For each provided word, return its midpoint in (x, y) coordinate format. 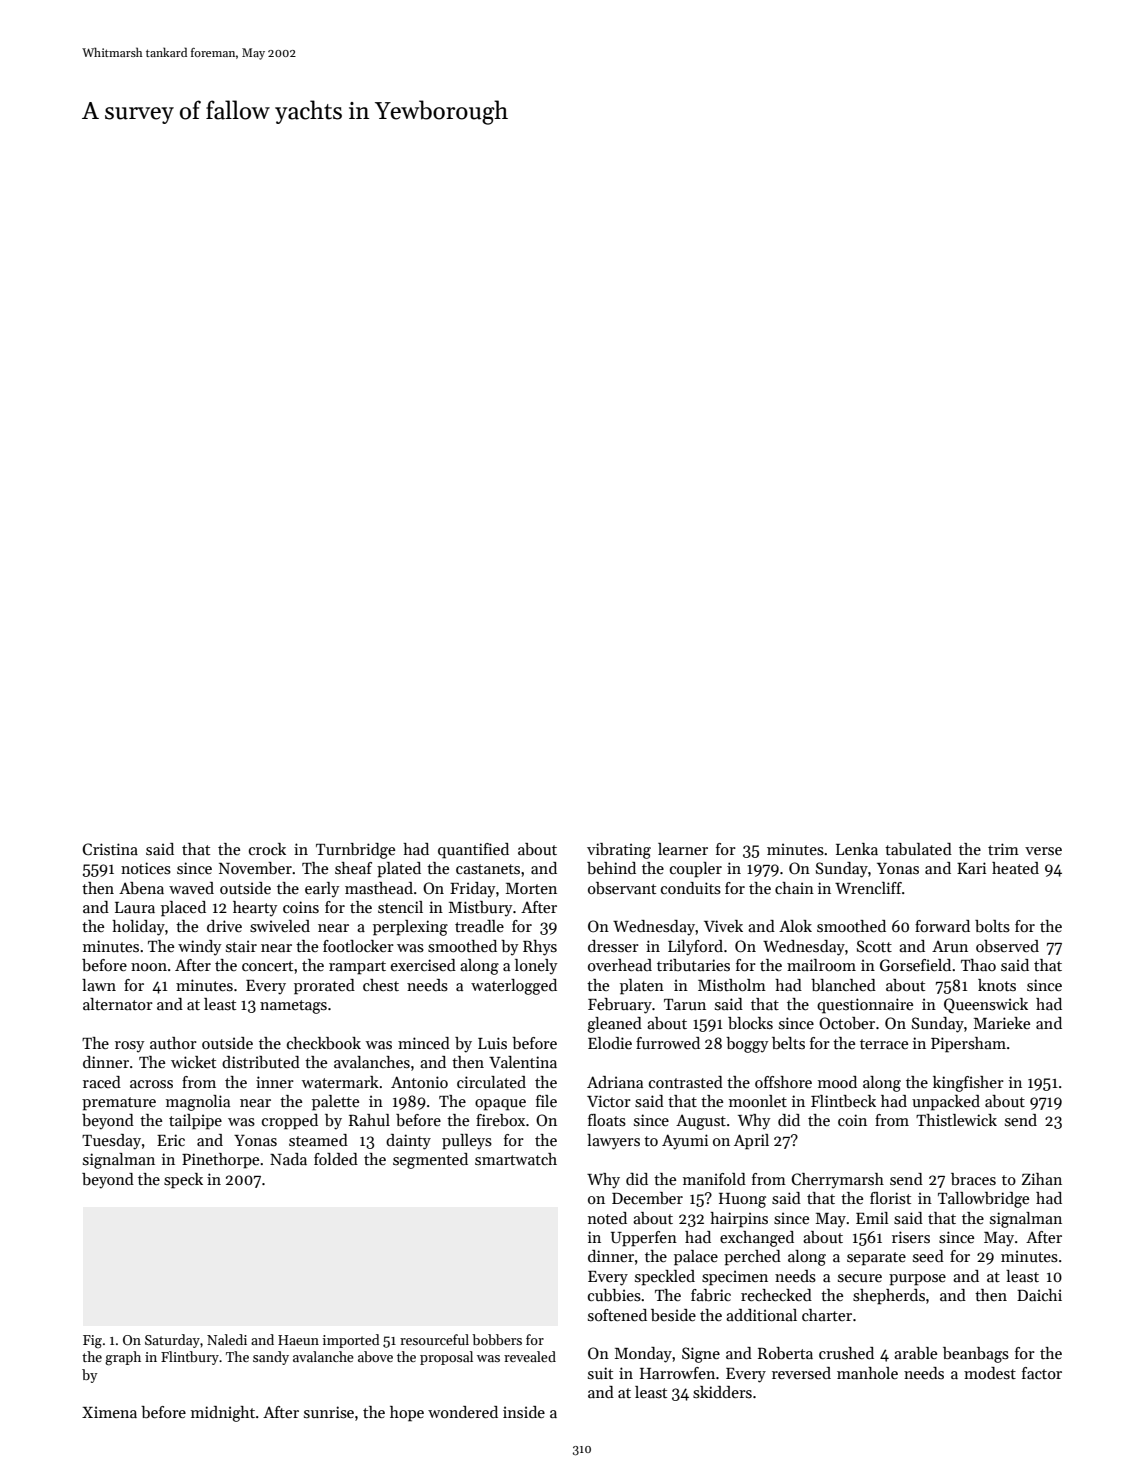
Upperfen (644, 1239)
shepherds (889, 1297)
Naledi (227, 1339)
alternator (118, 1004)
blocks (750, 1023)
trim (1003, 849)
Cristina (110, 849)
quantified (473, 851)
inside (524, 1412)
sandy (271, 1358)
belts (788, 1043)
